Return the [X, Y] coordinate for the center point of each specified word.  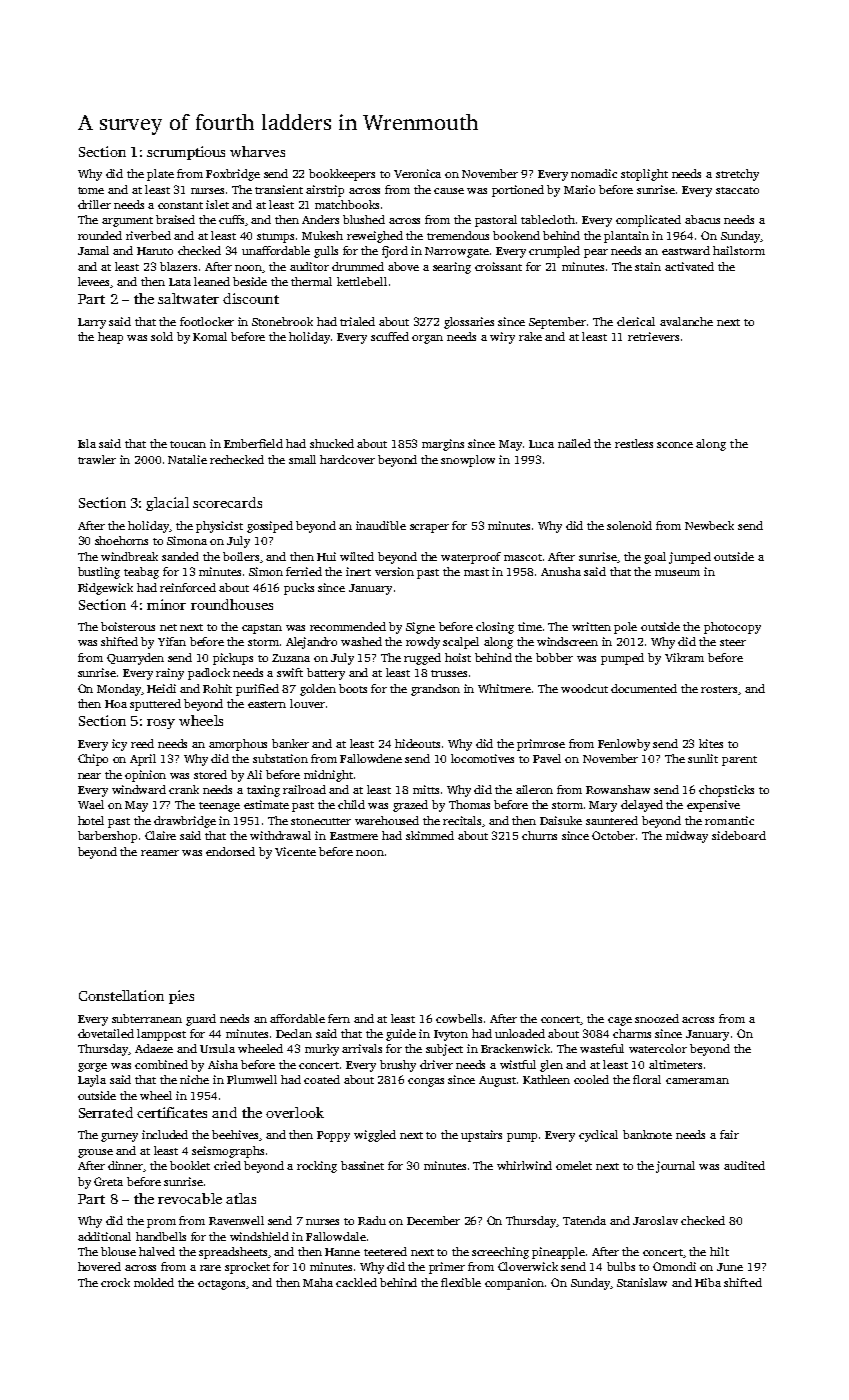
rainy [170, 674]
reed [142, 743]
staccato [737, 190]
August [497, 1081]
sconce [675, 445]
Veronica [417, 173]
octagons [221, 1285]
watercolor [658, 1048]
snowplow [468, 461]
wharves [257, 151]
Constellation [121, 995]
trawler [97, 459]
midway [687, 837]
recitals [463, 821]
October [613, 835]
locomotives [482, 758]
